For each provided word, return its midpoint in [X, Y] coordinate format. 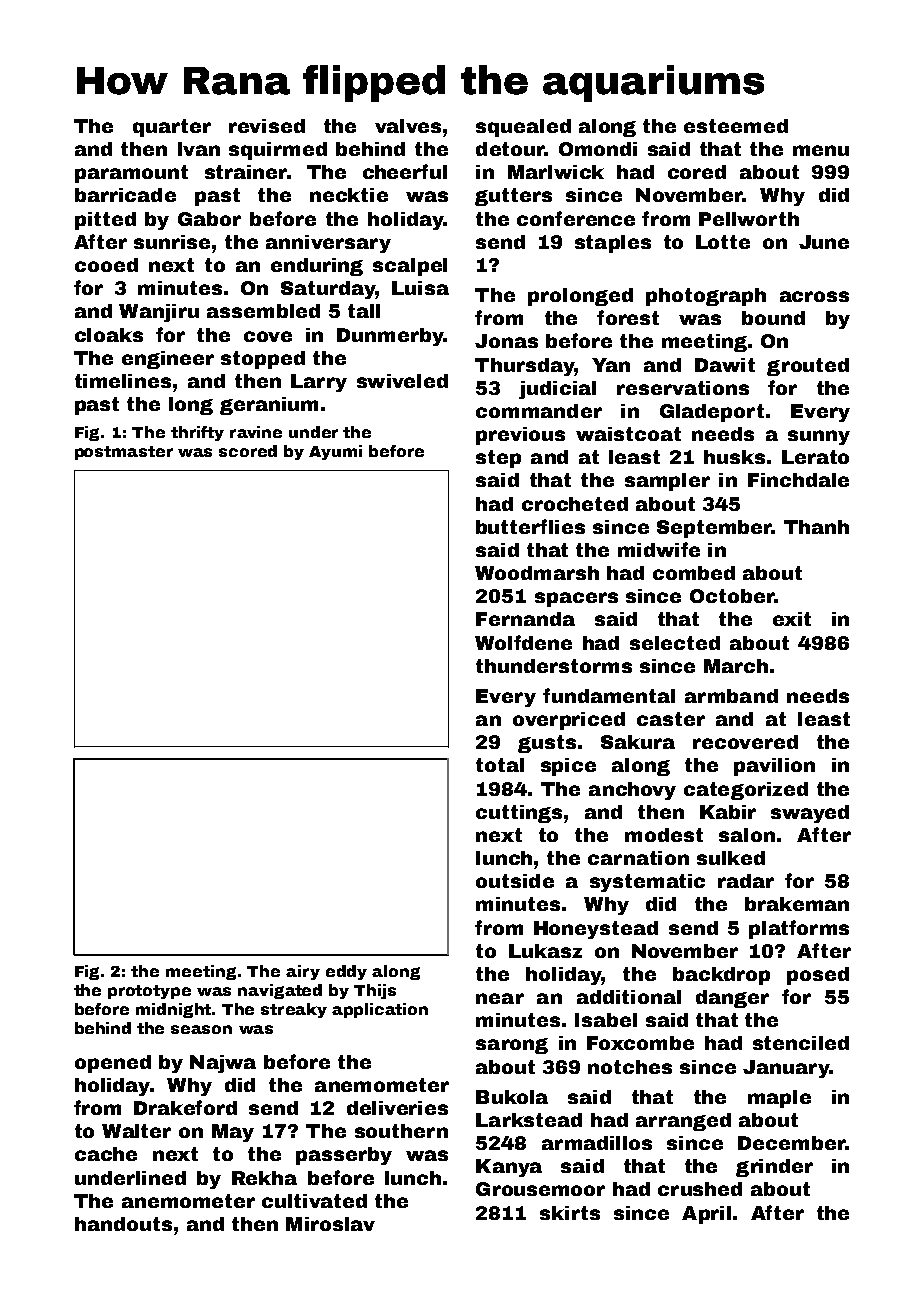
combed [694, 573]
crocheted [575, 504]
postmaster [124, 453]
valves [408, 126]
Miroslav [330, 1224]
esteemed [736, 126]
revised [267, 126]
